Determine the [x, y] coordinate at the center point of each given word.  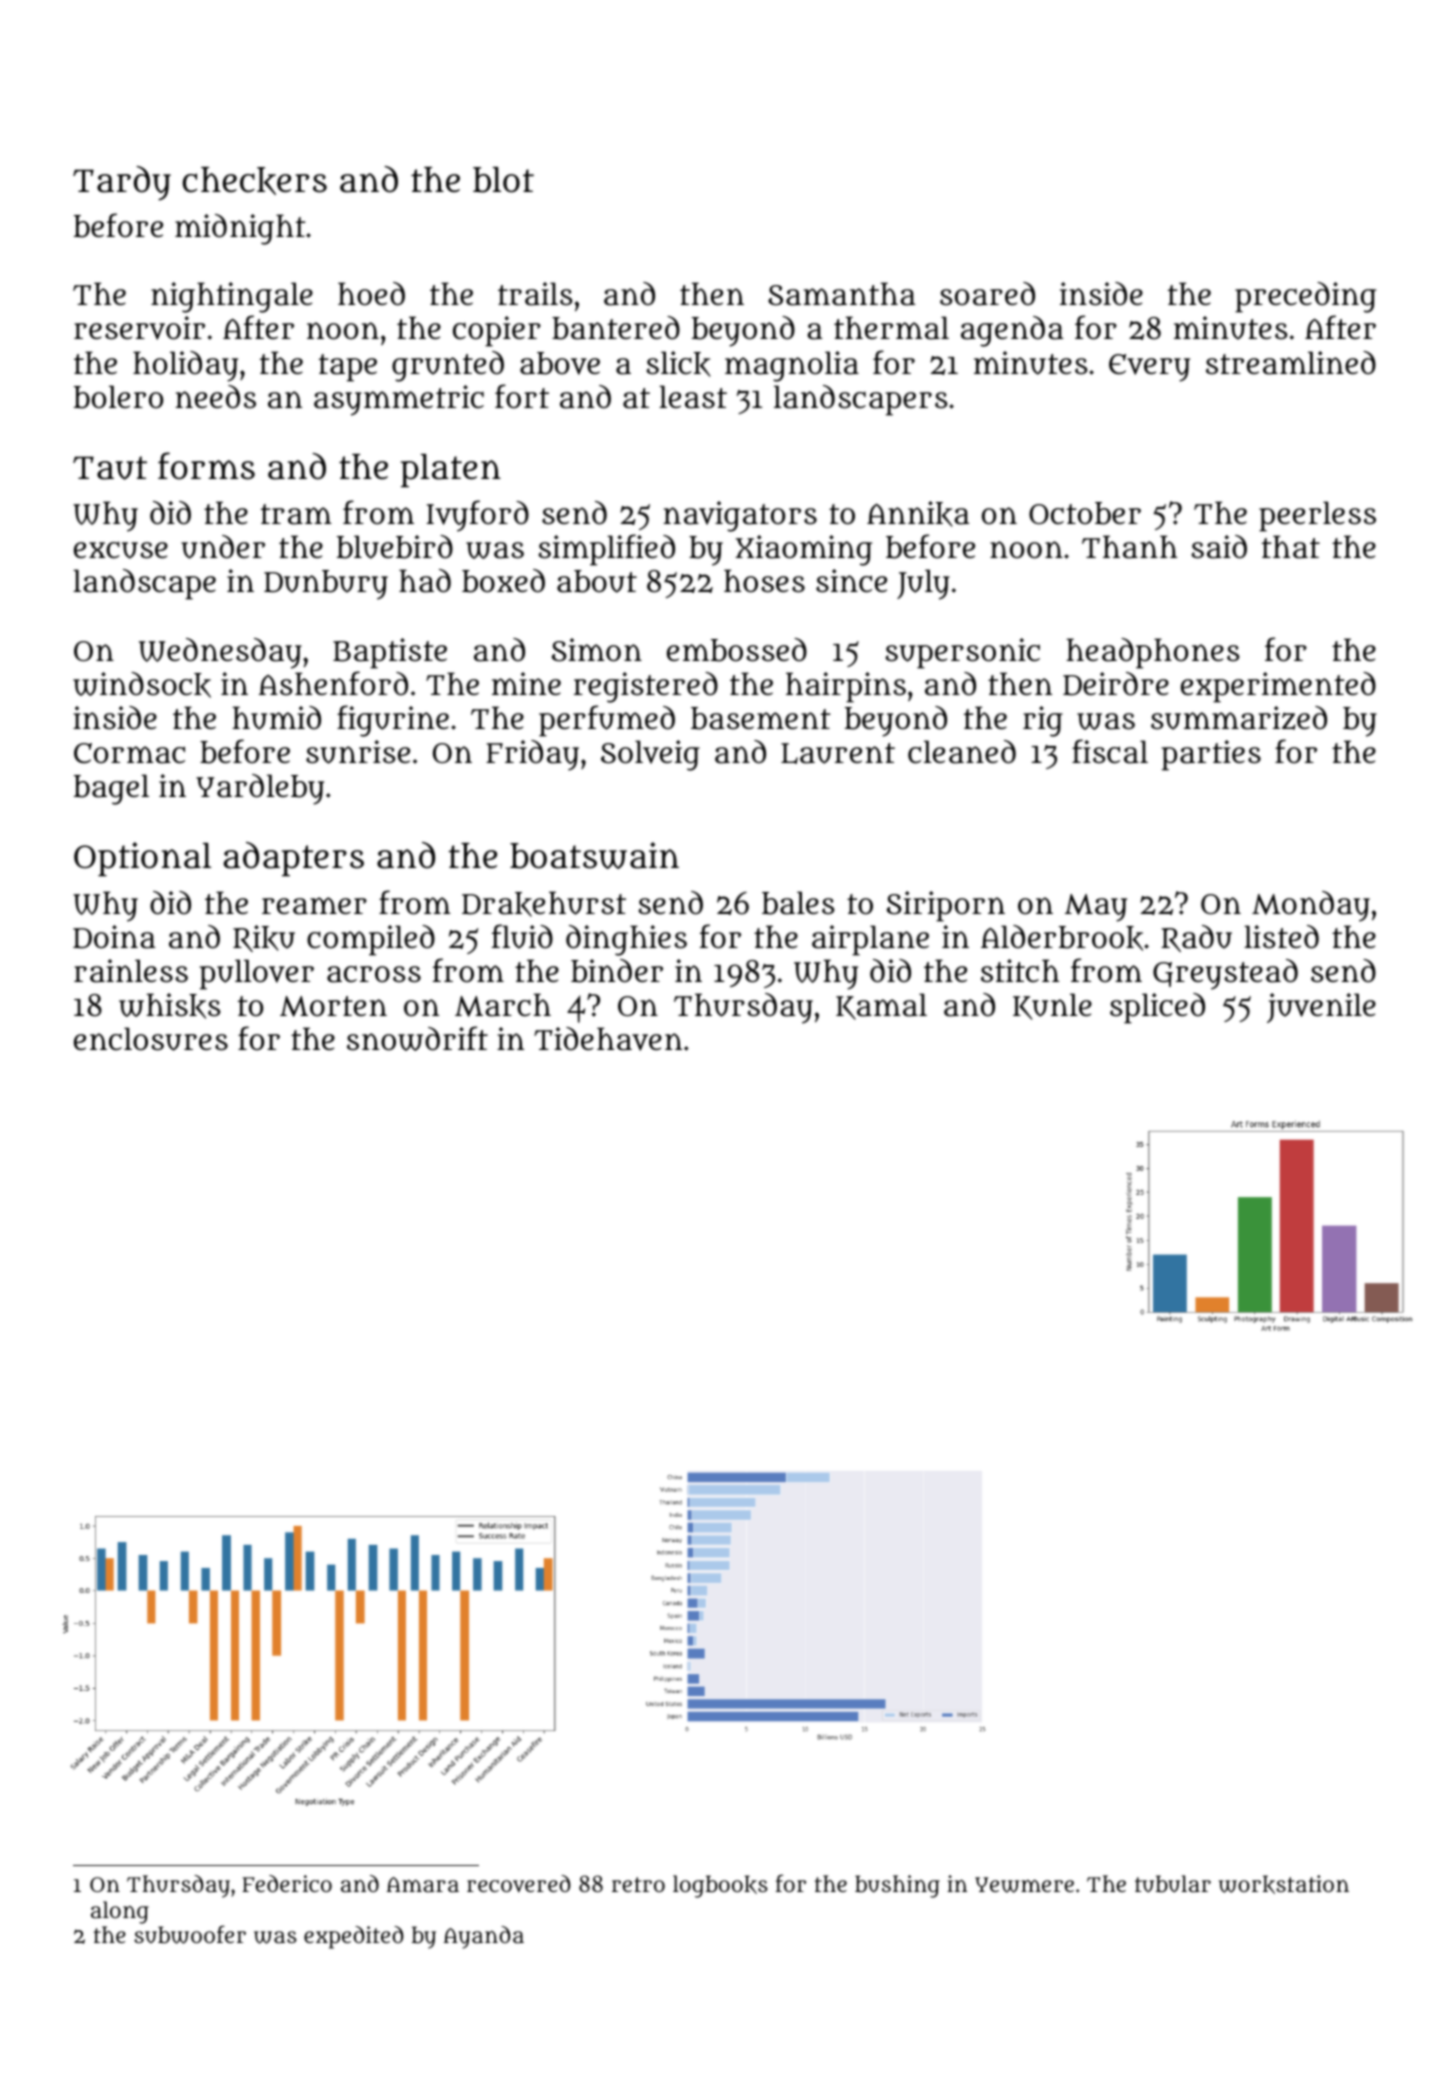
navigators [740, 516]
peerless [1317, 516]
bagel [111, 789]
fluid [522, 936]
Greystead [1225, 974]
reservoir [139, 328]
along [120, 1912]
